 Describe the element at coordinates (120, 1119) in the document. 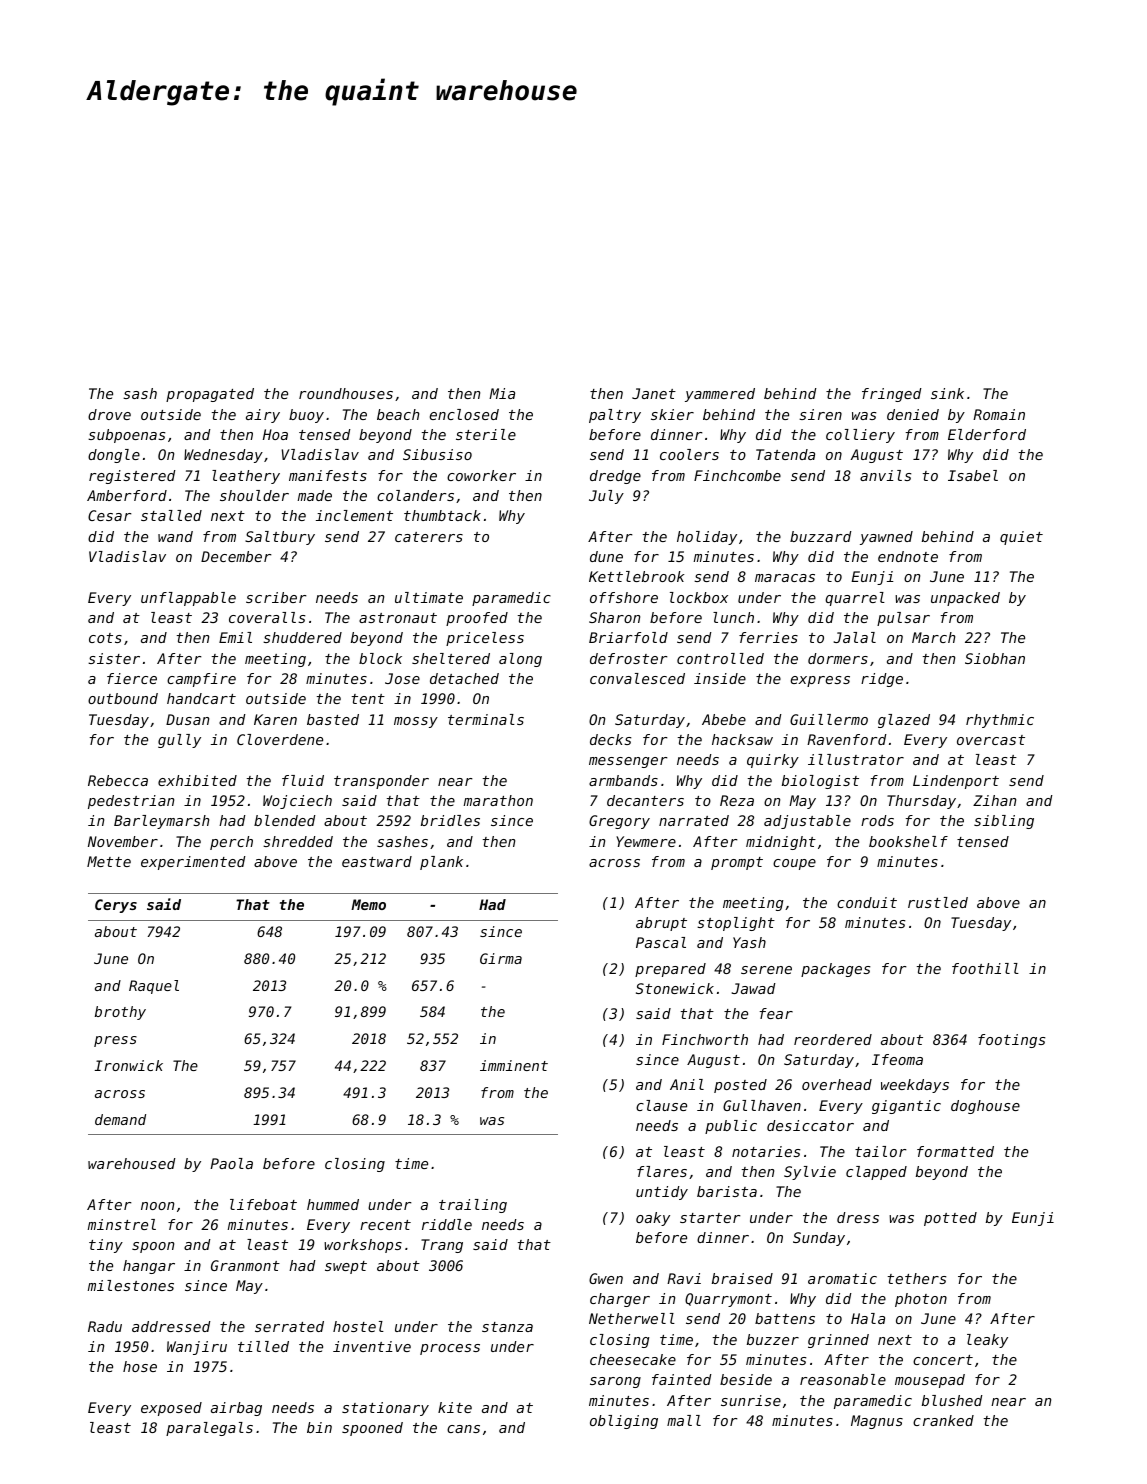

I see `demand` at that location.
